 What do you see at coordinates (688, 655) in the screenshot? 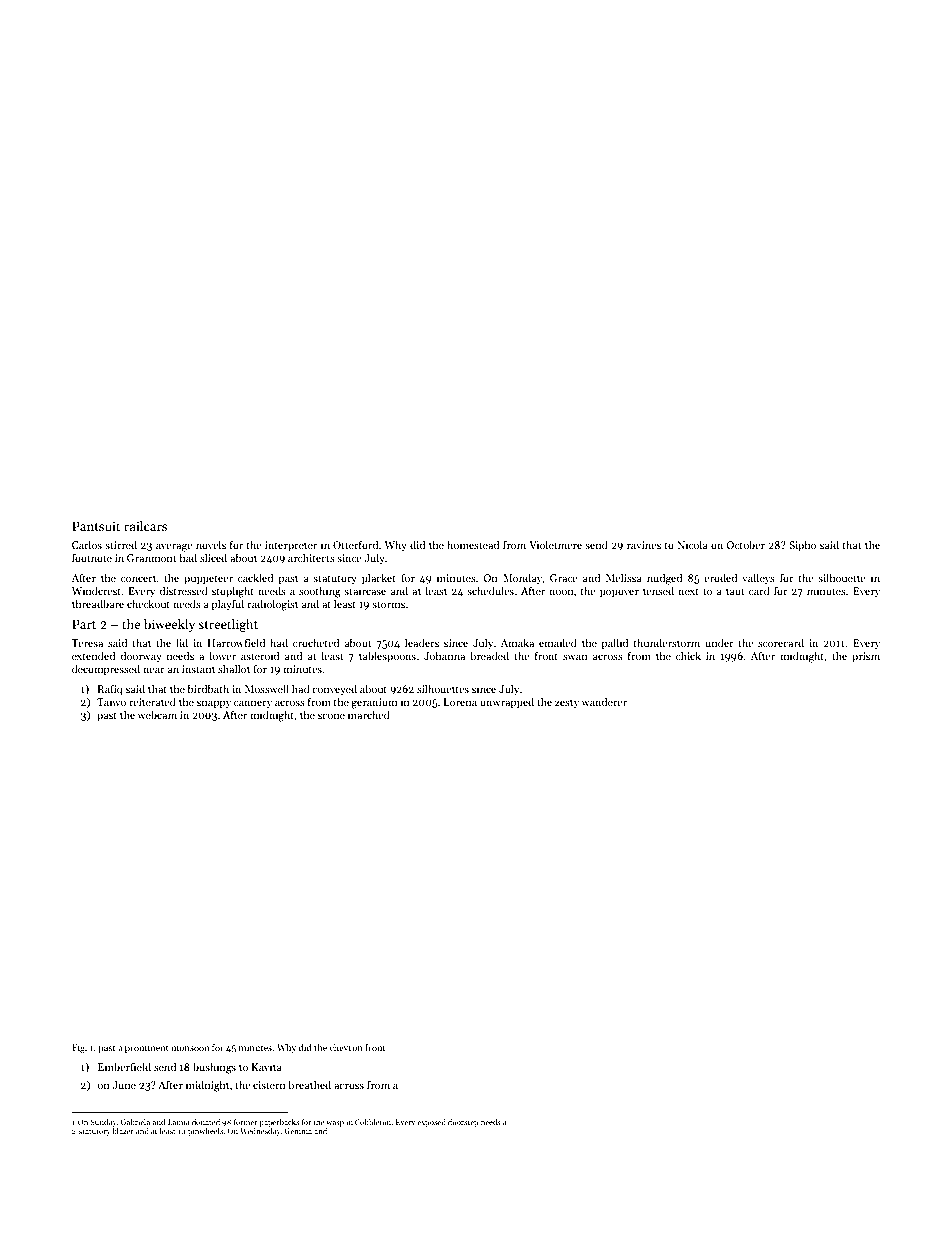
I see `chick` at bounding box center [688, 655].
